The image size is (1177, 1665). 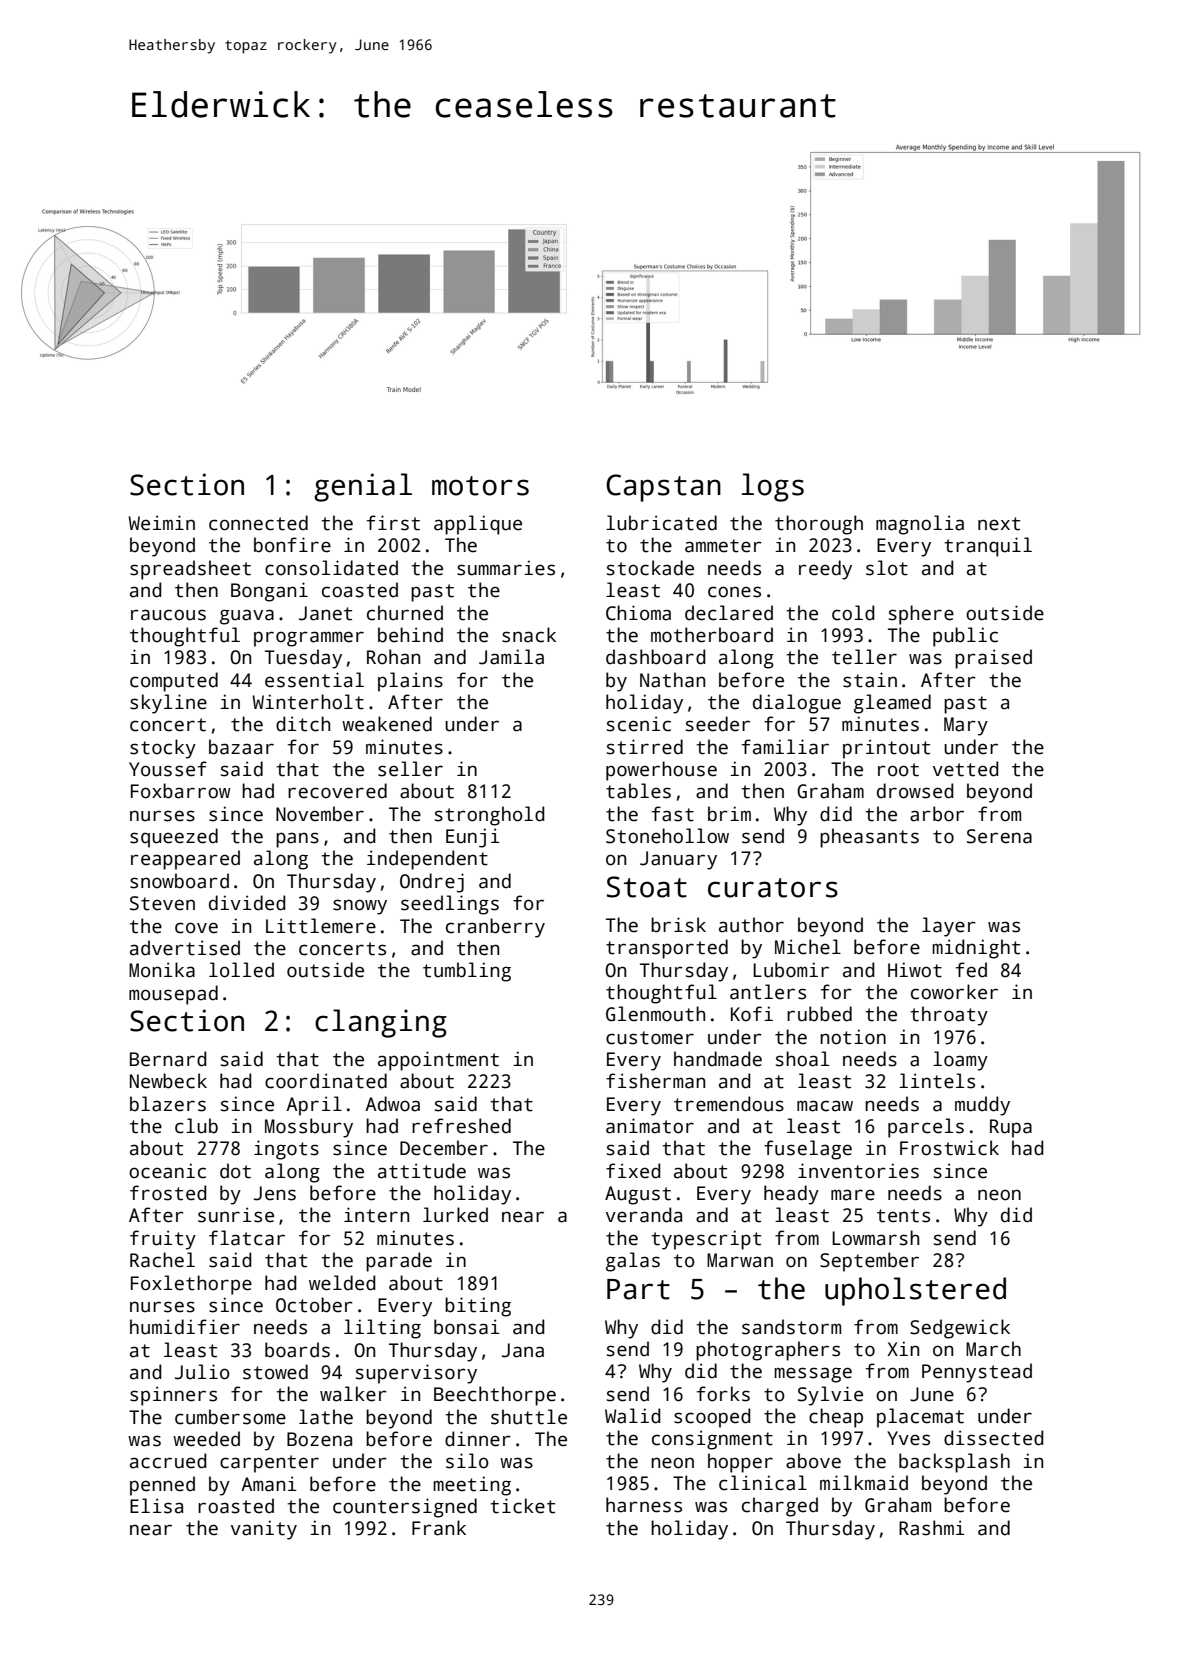 I want to click on motors, so click(x=480, y=486).
